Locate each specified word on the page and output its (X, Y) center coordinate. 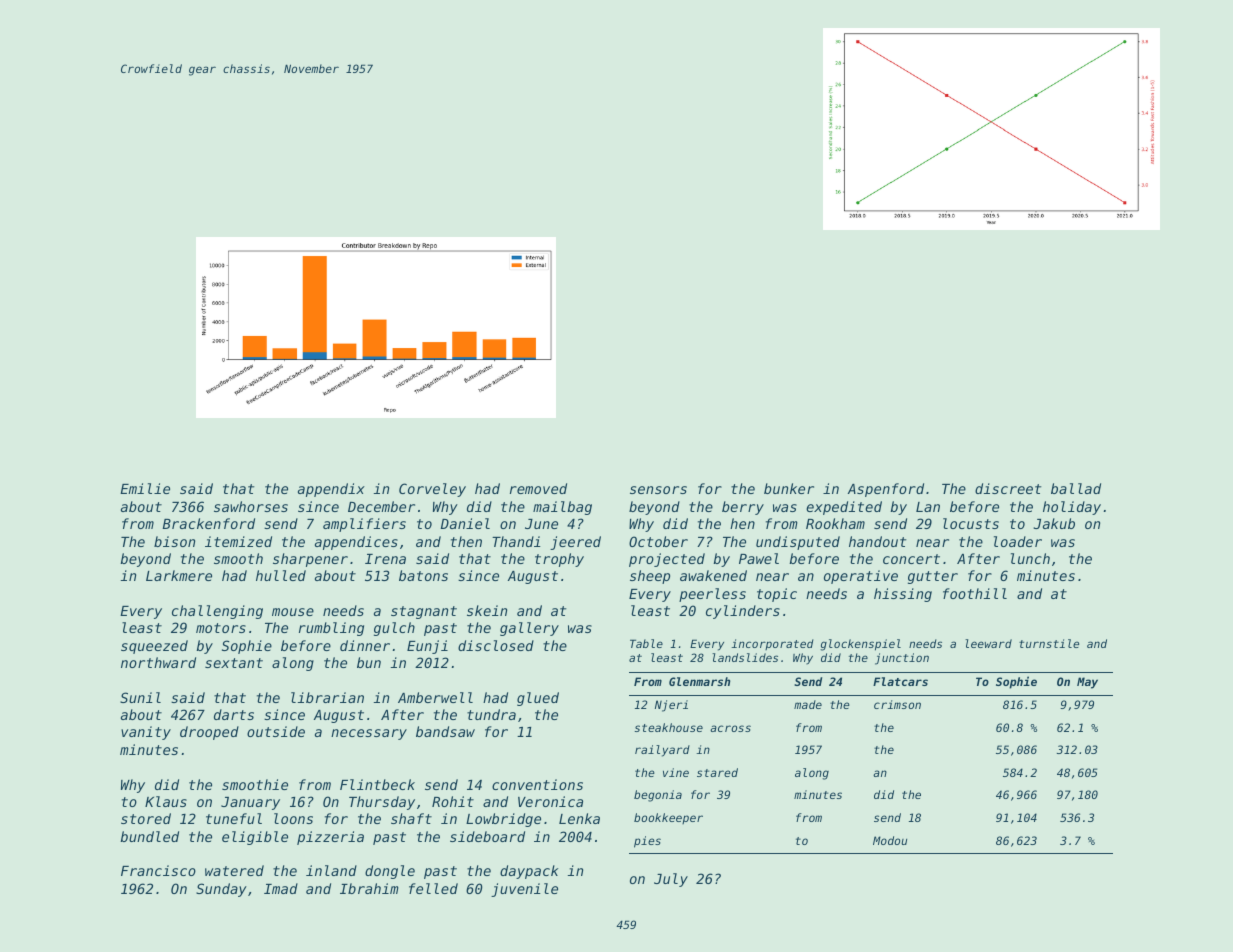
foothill (975, 593)
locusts (971, 523)
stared (717, 772)
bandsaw (445, 731)
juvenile (524, 890)
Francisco (158, 870)
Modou (890, 840)
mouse (293, 612)
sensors (658, 490)
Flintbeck (377, 784)
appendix (331, 490)
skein (487, 610)
